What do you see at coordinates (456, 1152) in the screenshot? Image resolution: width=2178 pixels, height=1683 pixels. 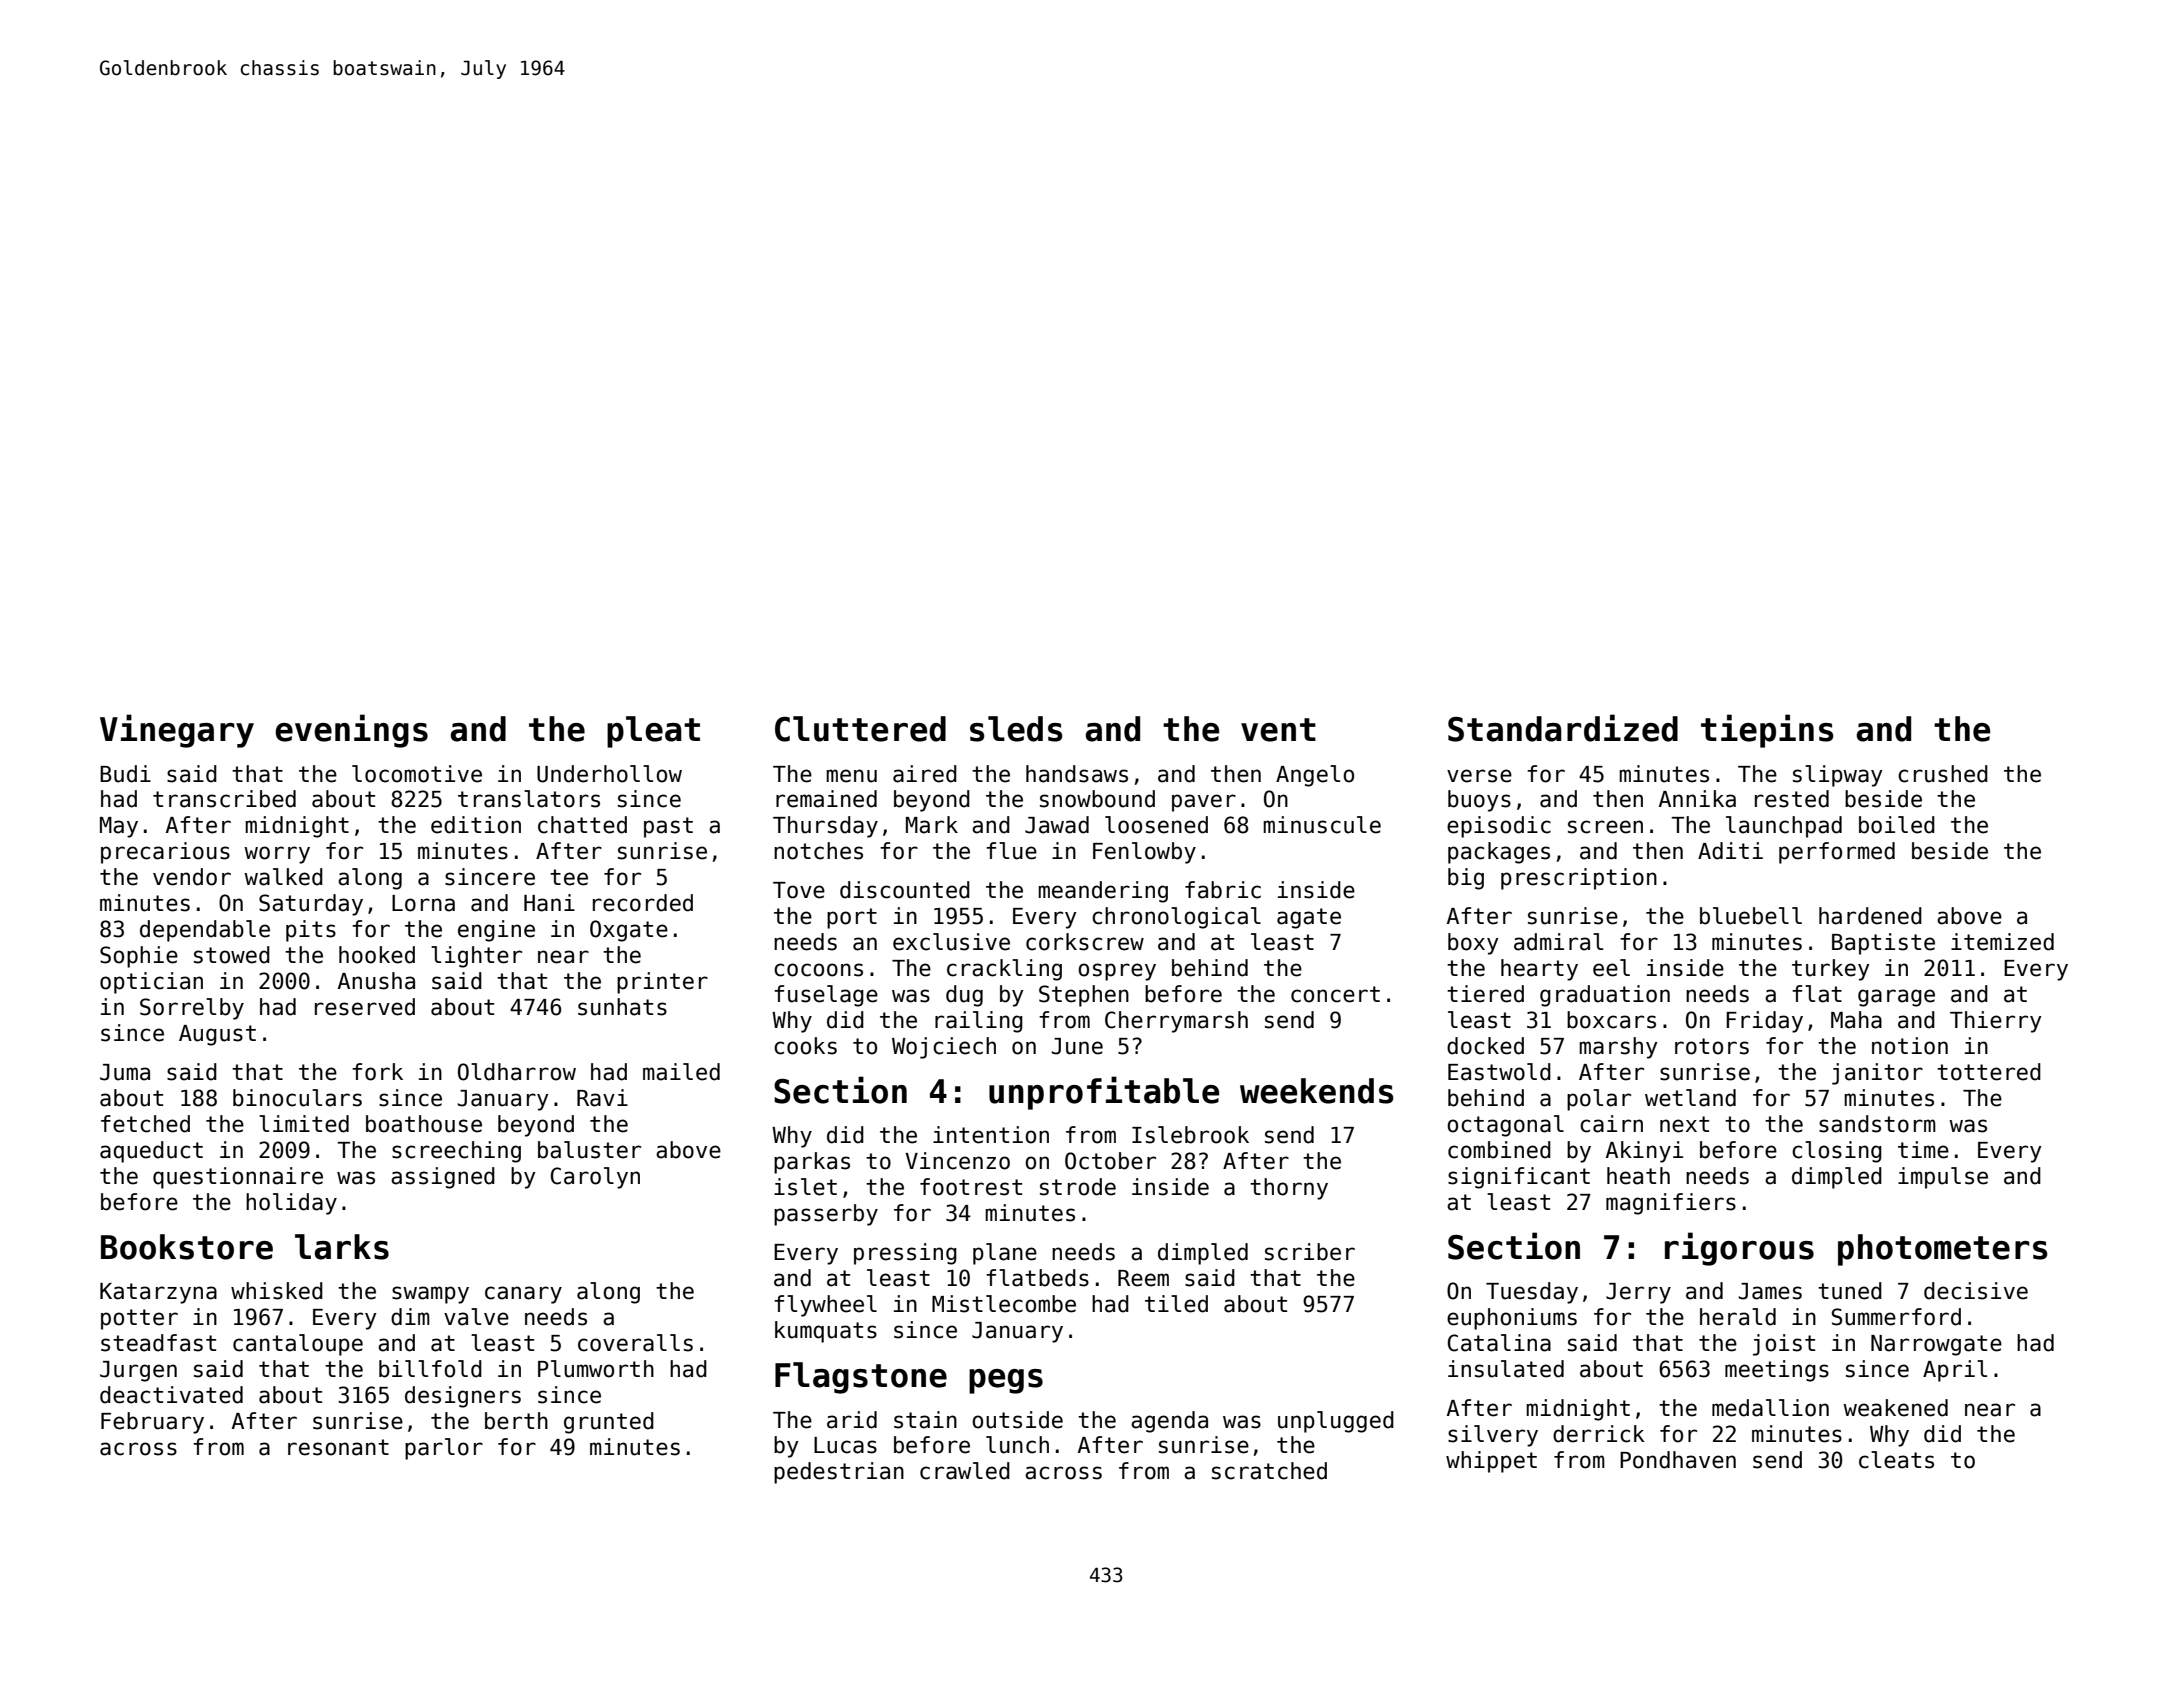 I see `screeching` at bounding box center [456, 1152].
